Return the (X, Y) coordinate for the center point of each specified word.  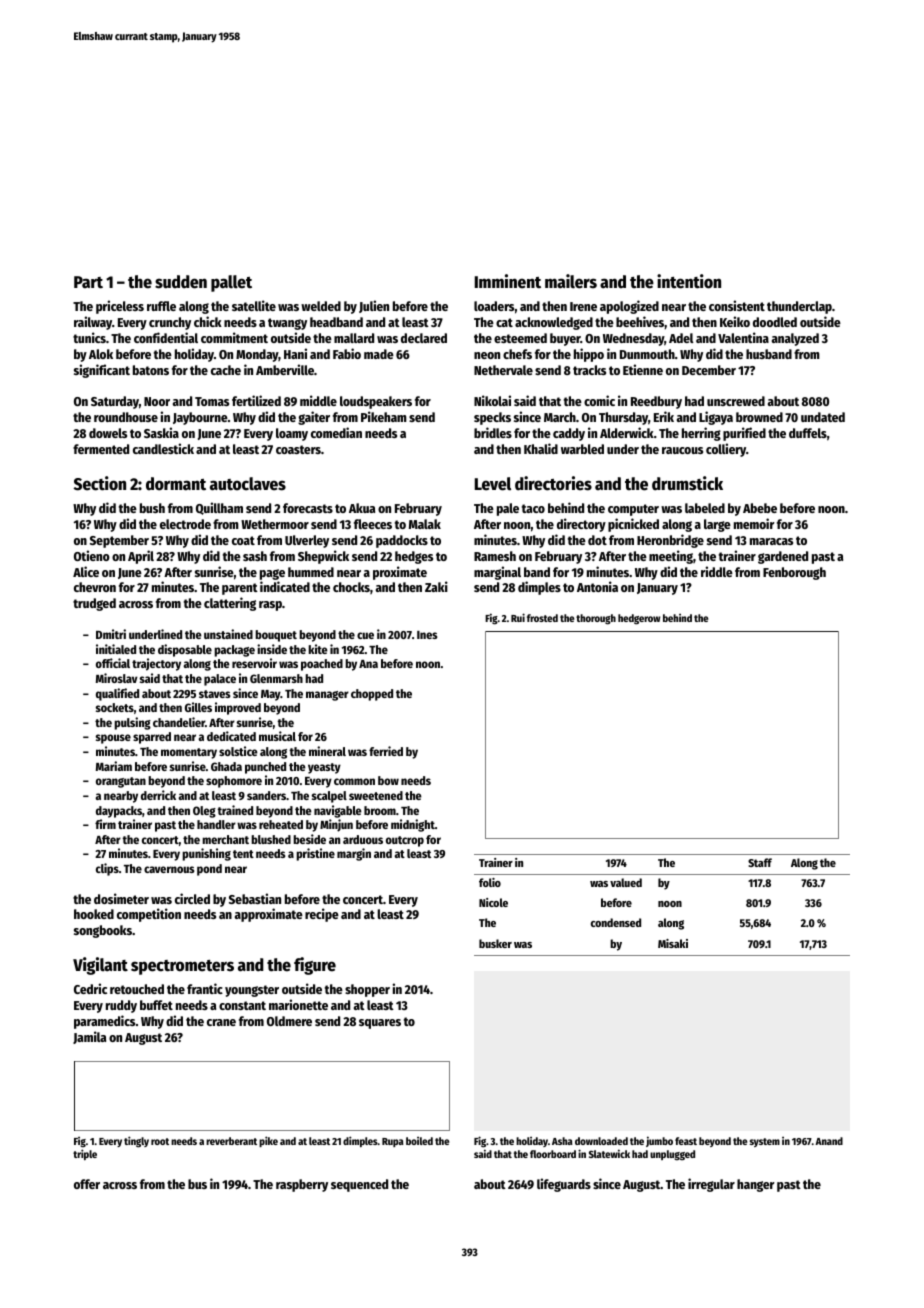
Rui (518, 617)
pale (508, 509)
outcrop (405, 841)
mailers (571, 281)
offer (87, 1184)
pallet (231, 283)
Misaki (673, 943)
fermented (101, 449)
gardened (783, 557)
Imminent (508, 281)
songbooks (103, 931)
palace (220, 680)
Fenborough (794, 573)
